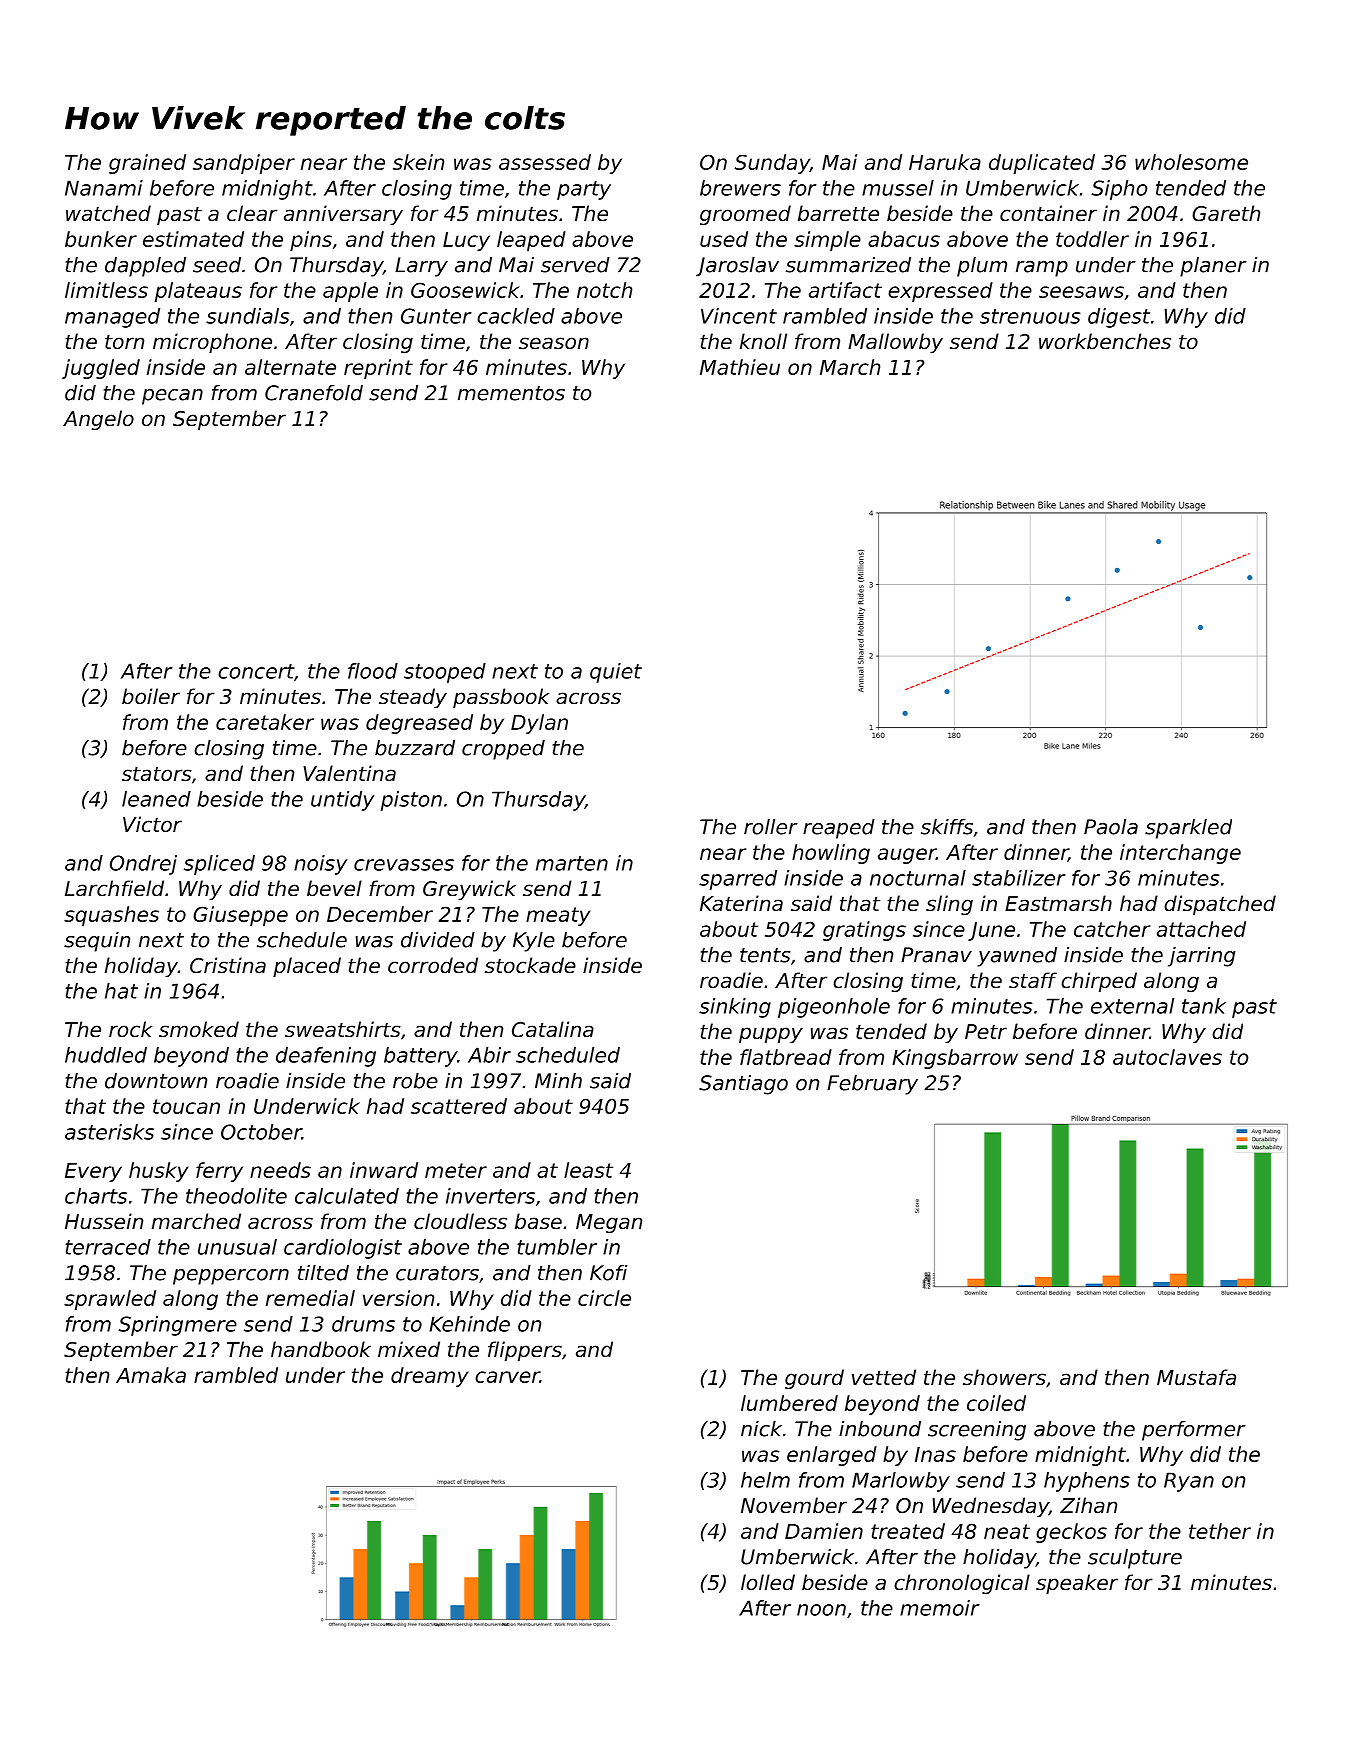  Describe the element at coordinates (737, 267) in the image. I see `Jaroslav` at that location.
